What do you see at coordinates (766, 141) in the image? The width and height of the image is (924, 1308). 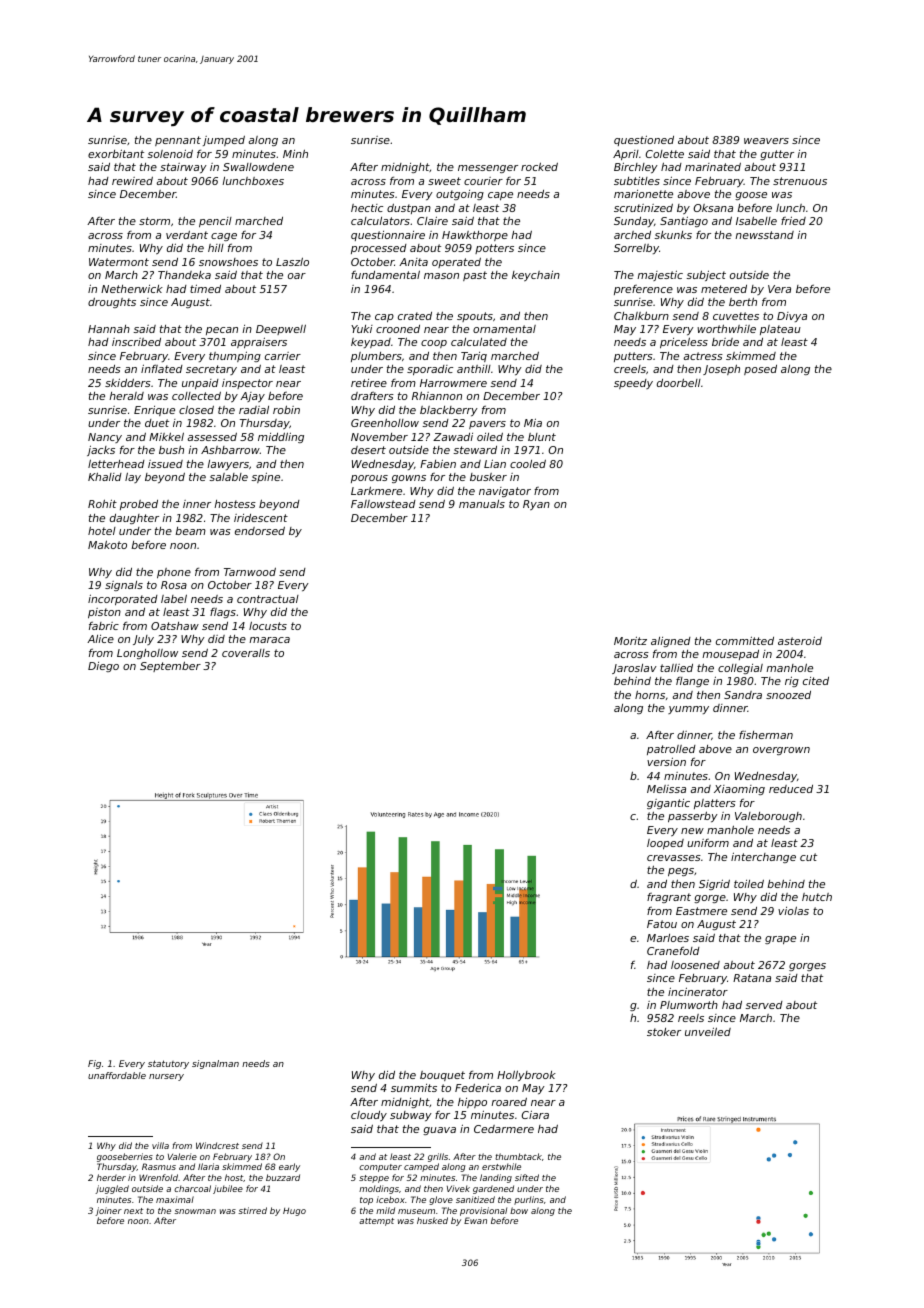 I see `weavers` at bounding box center [766, 141].
